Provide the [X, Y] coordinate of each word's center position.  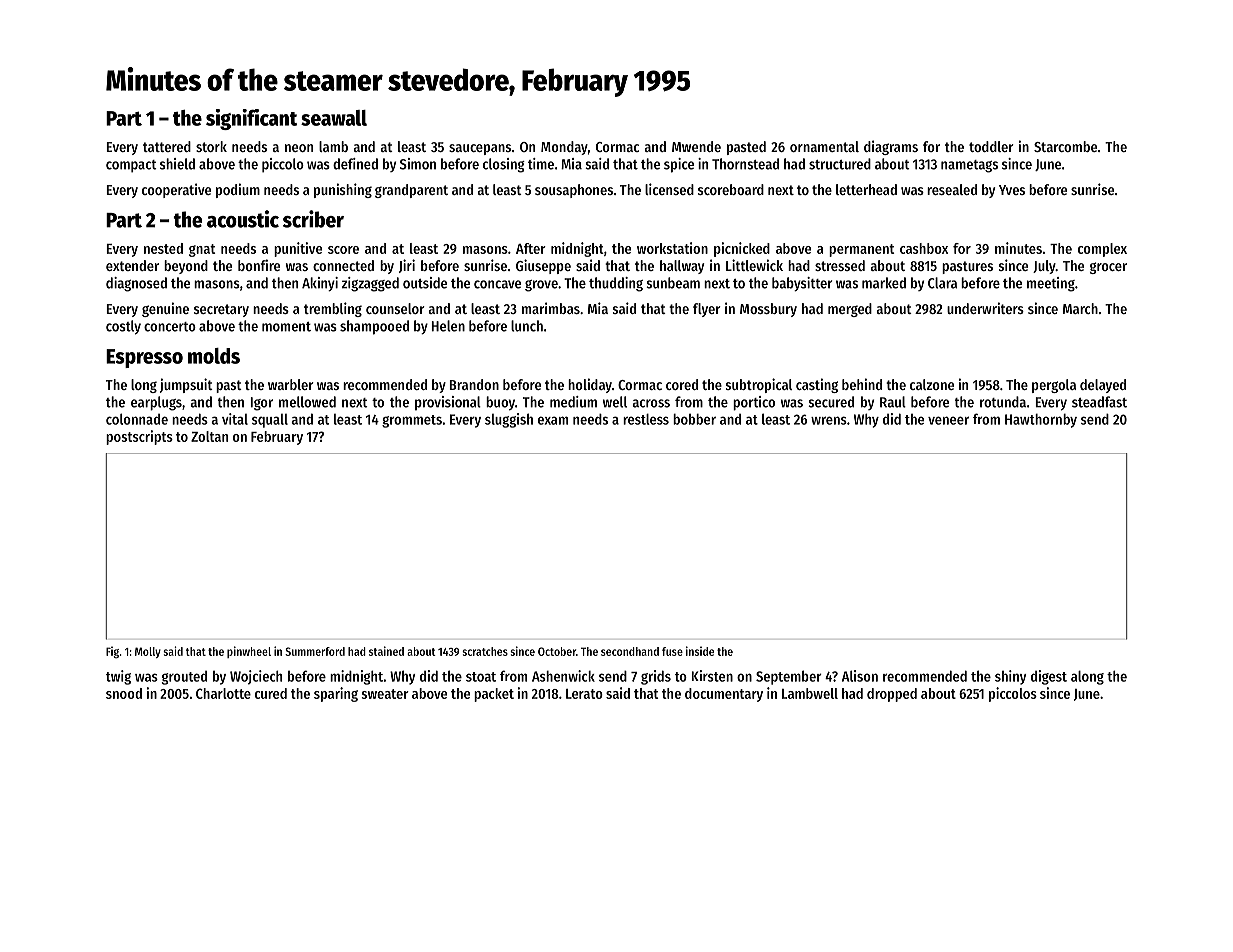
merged [850, 310]
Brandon [474, 384]
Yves [1012, 190]
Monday [564, 148]
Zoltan [209, 436]
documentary [724, 695]
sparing [336, 694]
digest [1049, 677]
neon [299, 148]
